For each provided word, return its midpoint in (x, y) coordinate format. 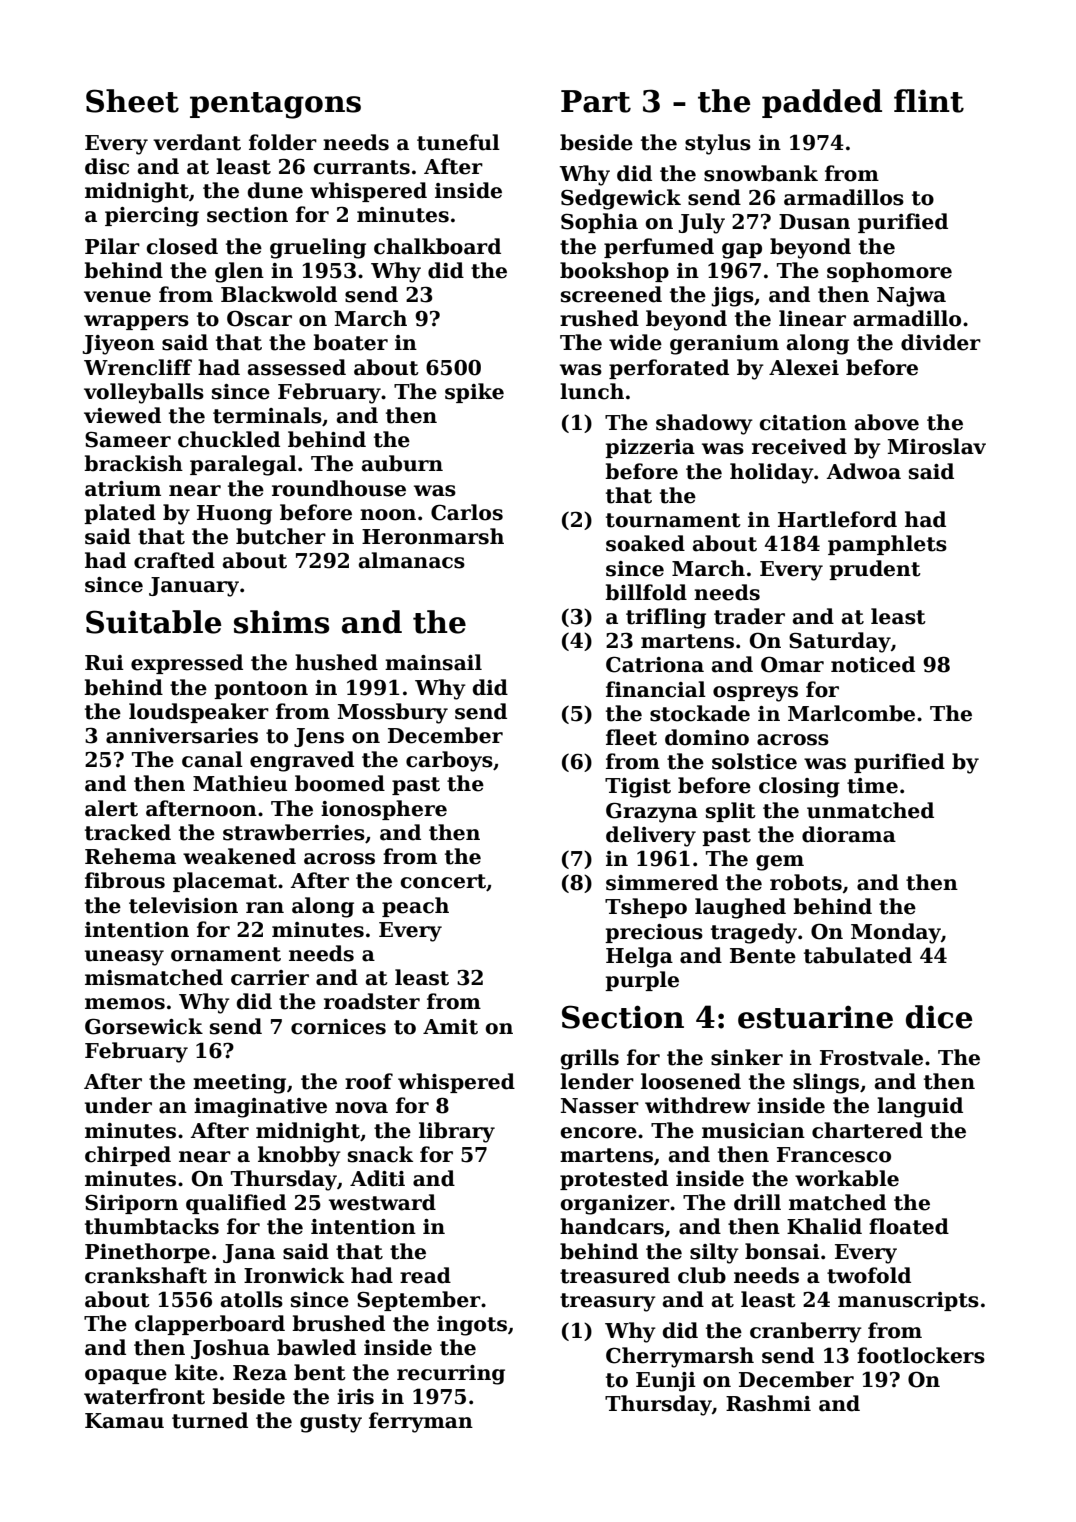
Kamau (124, 1421)
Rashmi (768, 1403)
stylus (718, 144)
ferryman (421, 1422)
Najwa (911, 297)
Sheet (132, 101)
